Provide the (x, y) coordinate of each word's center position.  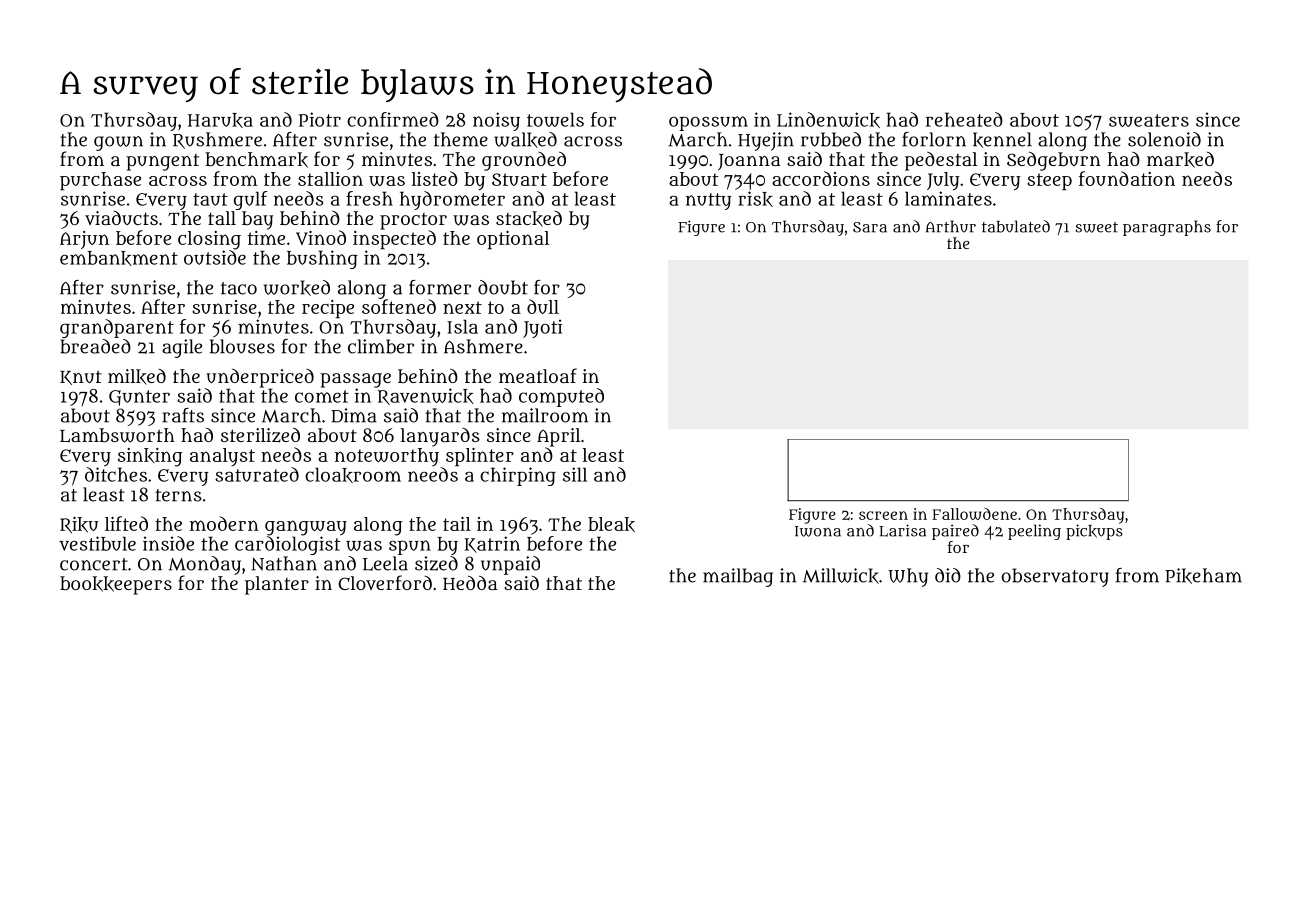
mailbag (738, 577)
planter (277, 585)
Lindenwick (828, 120)
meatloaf (538, 375)
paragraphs (1167, 228)
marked (1180, 160)
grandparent (117, 328)
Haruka (220, 120)
